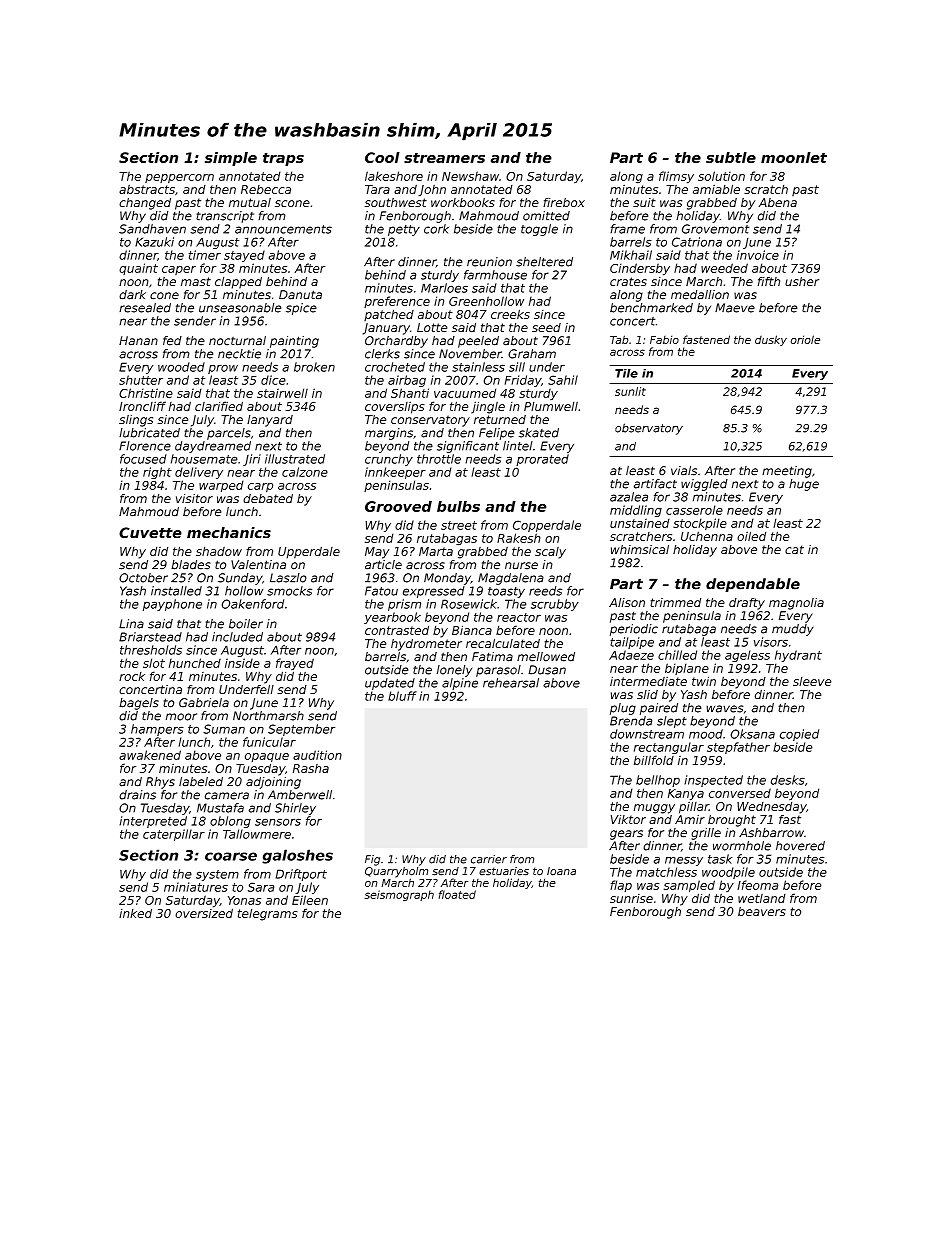  What do you see at coordinates (268, 498) in the screenshot?
I see `debated` at bounding box center [268, 498].
